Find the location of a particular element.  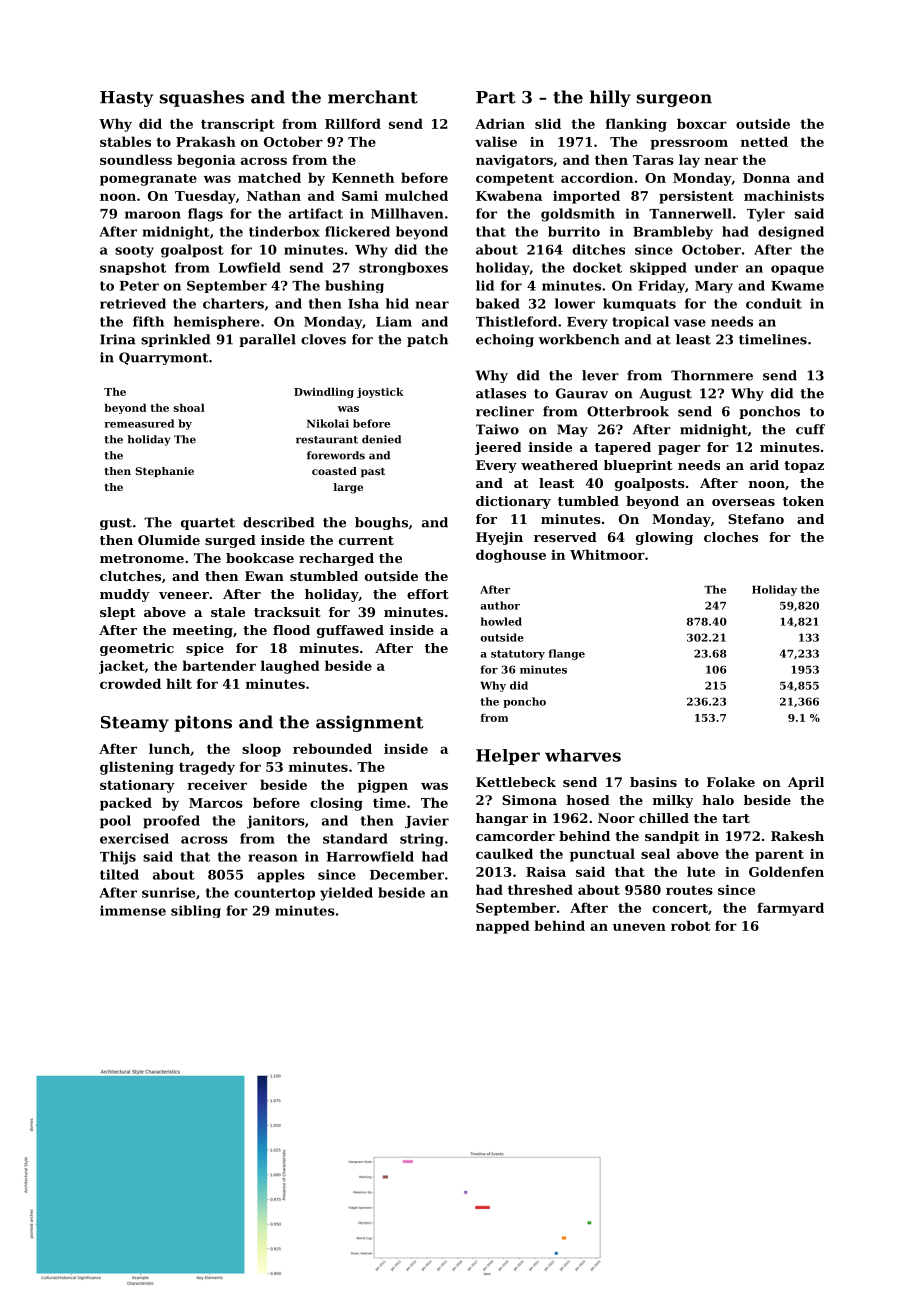

janitors is located at coordinates (276, 822).
